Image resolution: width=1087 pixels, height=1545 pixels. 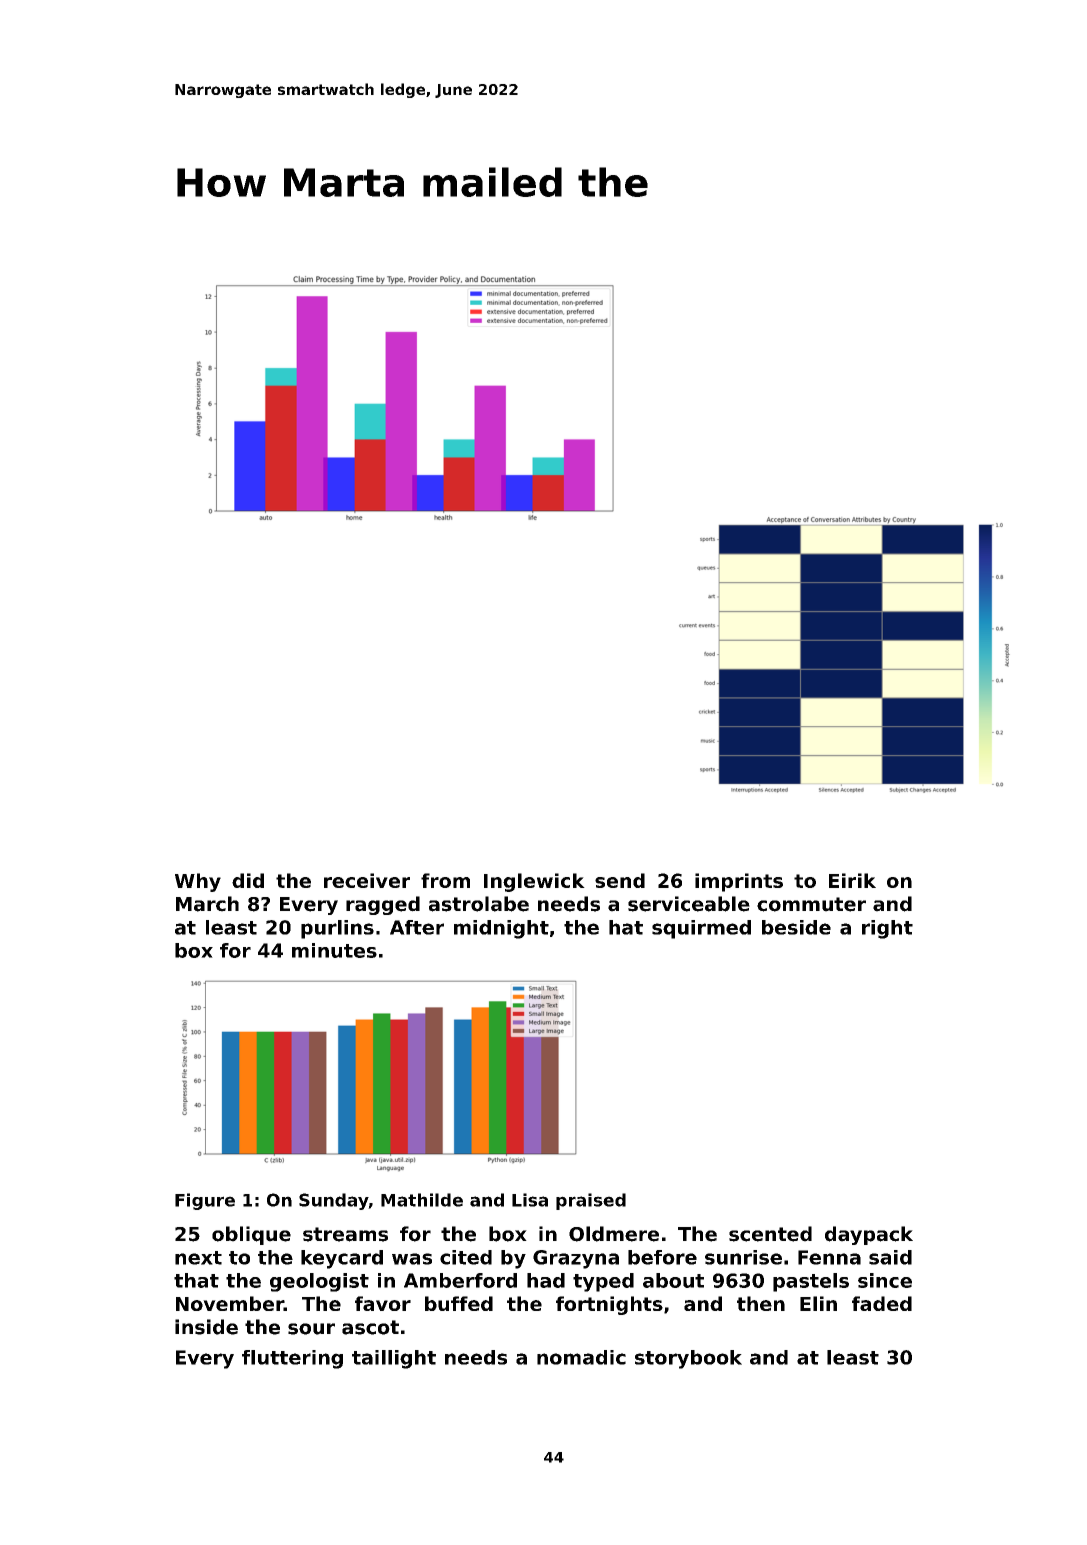 What do you see at coordinates (334, 950) in the image?
I see `minutes` at bounding box center [334, 950].
